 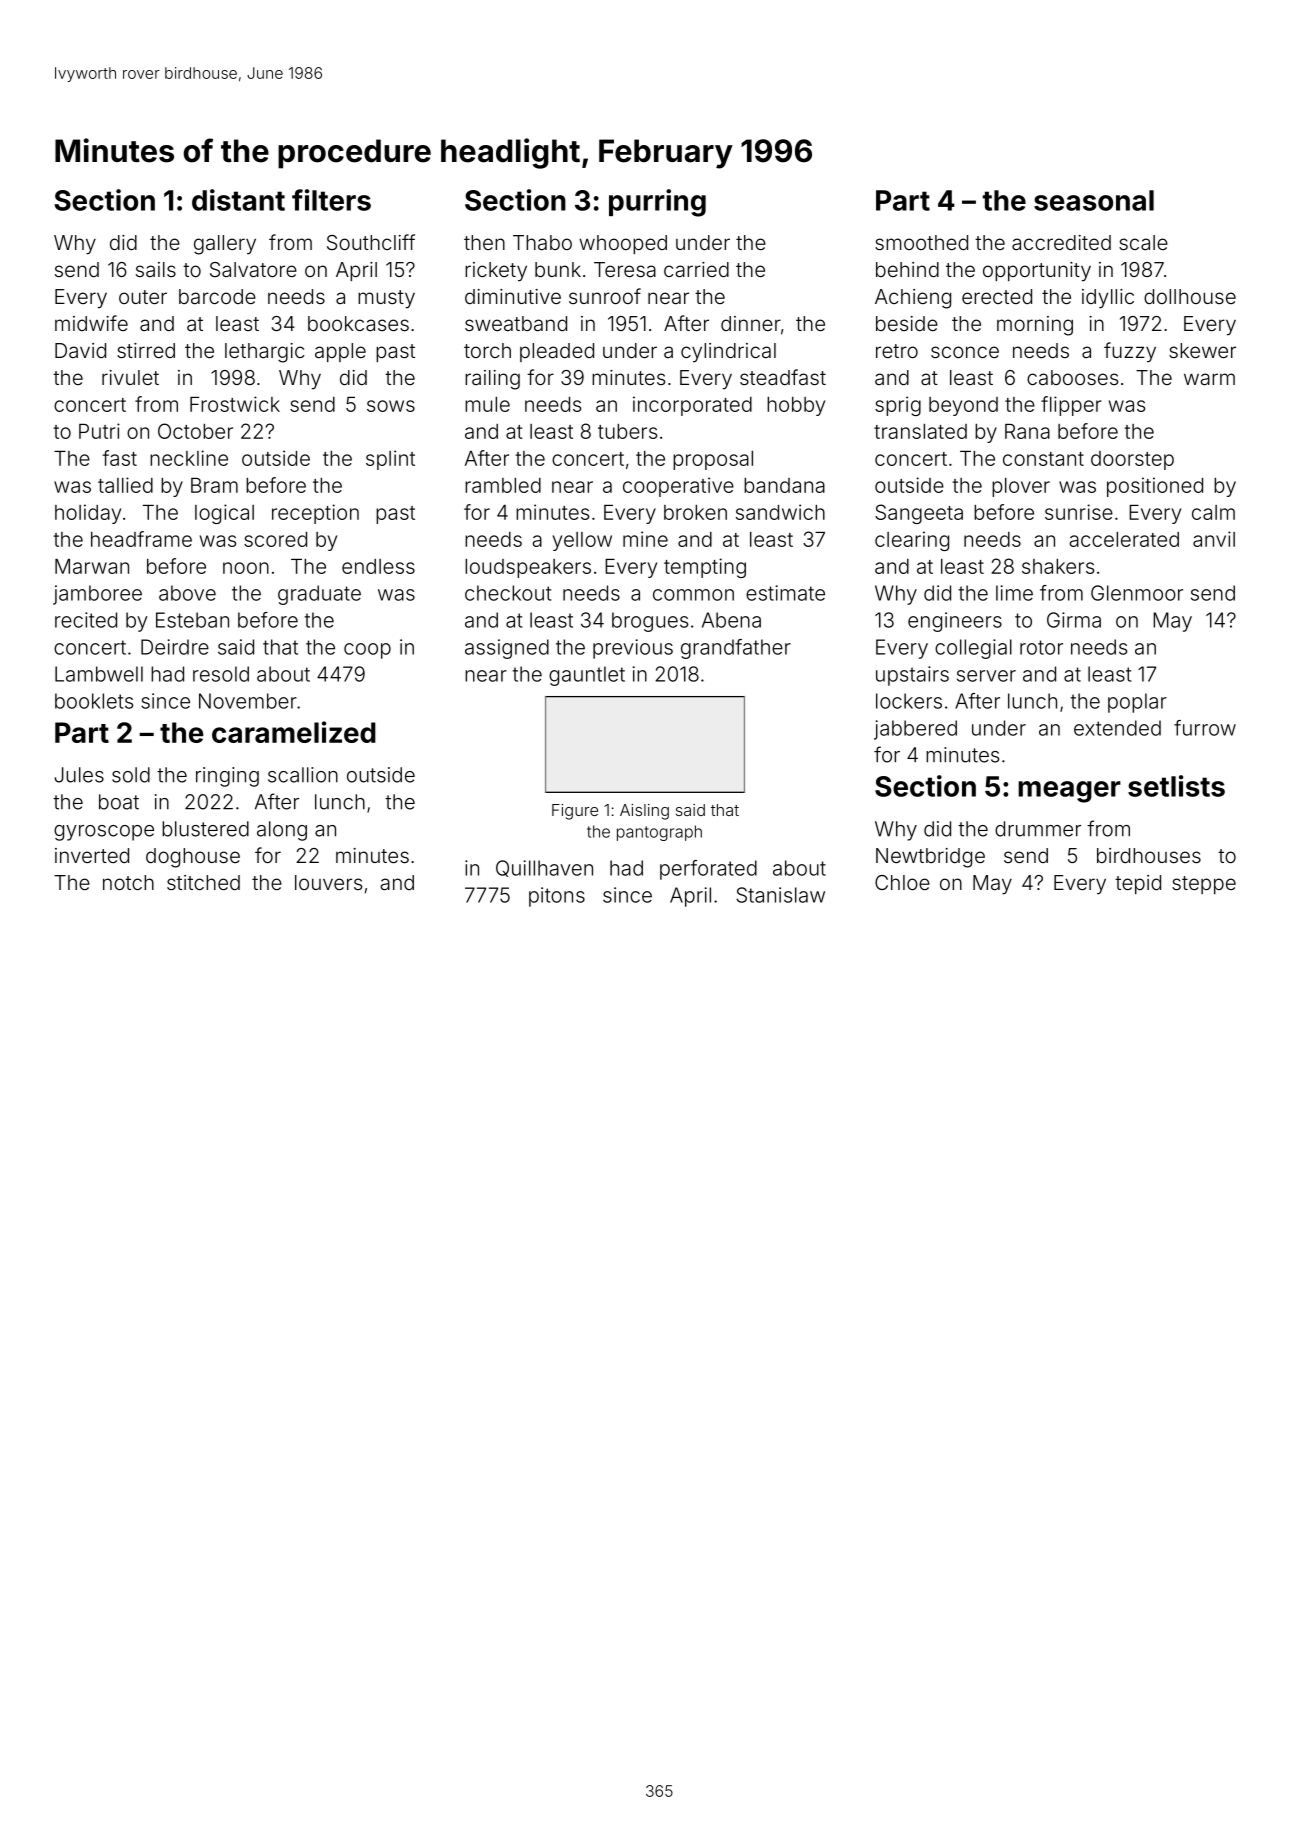 What do you see at coordinates (88, 514) in the screenshot?
I see `holiday` at bounding box center [88, 514].
